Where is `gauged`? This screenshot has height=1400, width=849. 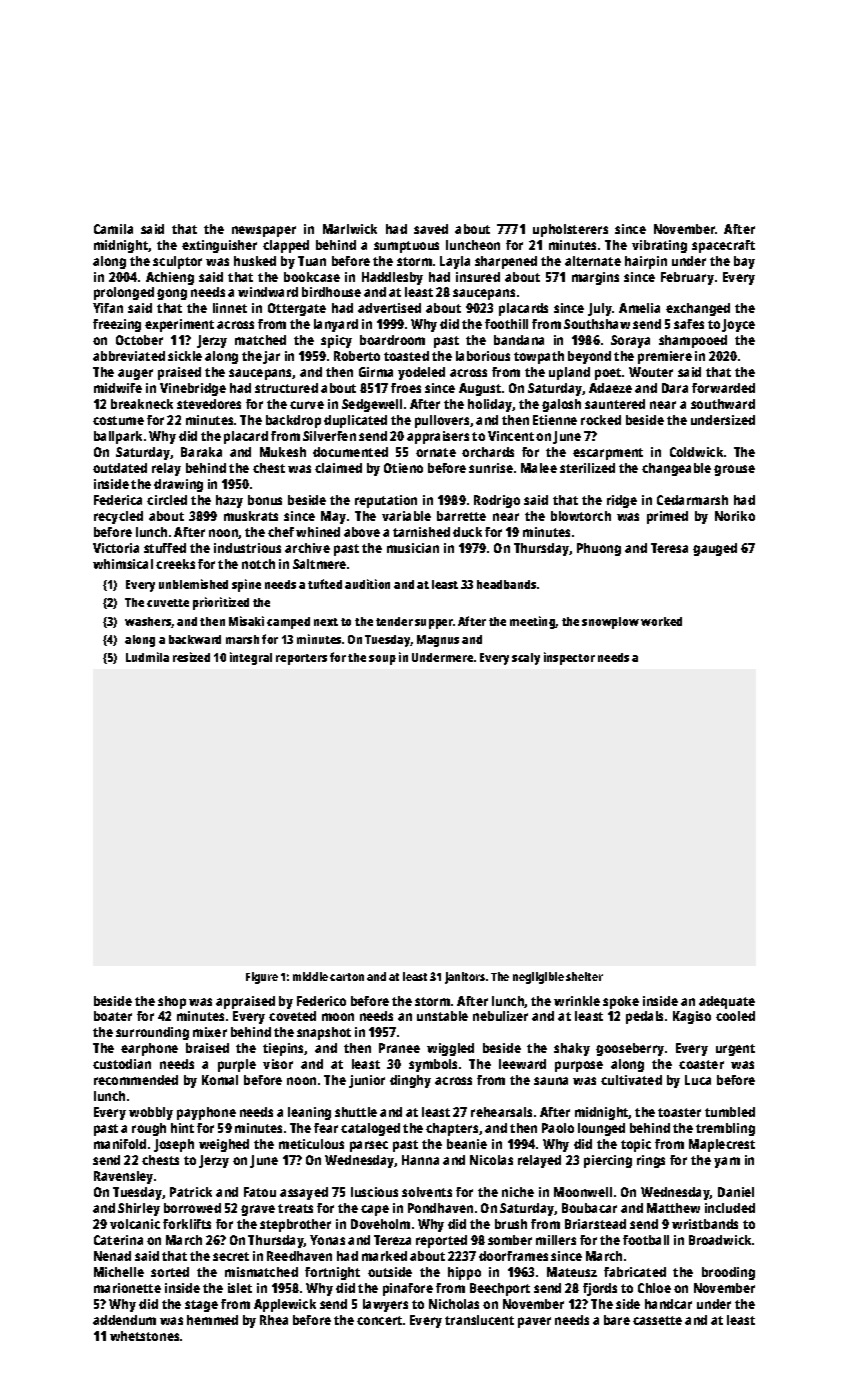 gauged is located at coordinates (715, 549).
